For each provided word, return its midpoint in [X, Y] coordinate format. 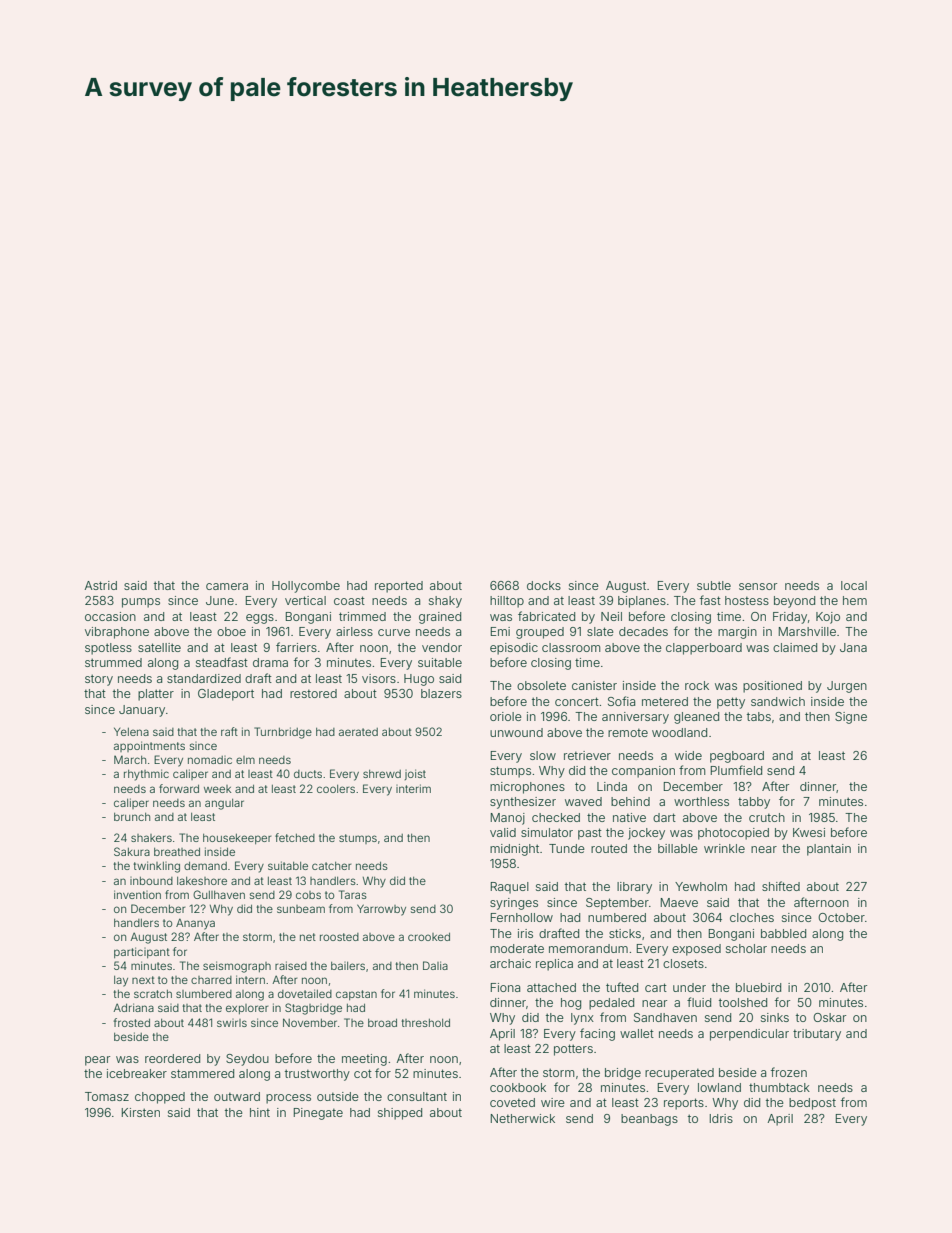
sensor [758, 586]
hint [260, 1112]
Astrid [101, 585]
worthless [701, 801]
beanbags [649, 1120]
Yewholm [701, 886]
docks [544, 585]
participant [142, 952]
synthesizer [523, 803]
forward [179, 788]
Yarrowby [381, 910]
